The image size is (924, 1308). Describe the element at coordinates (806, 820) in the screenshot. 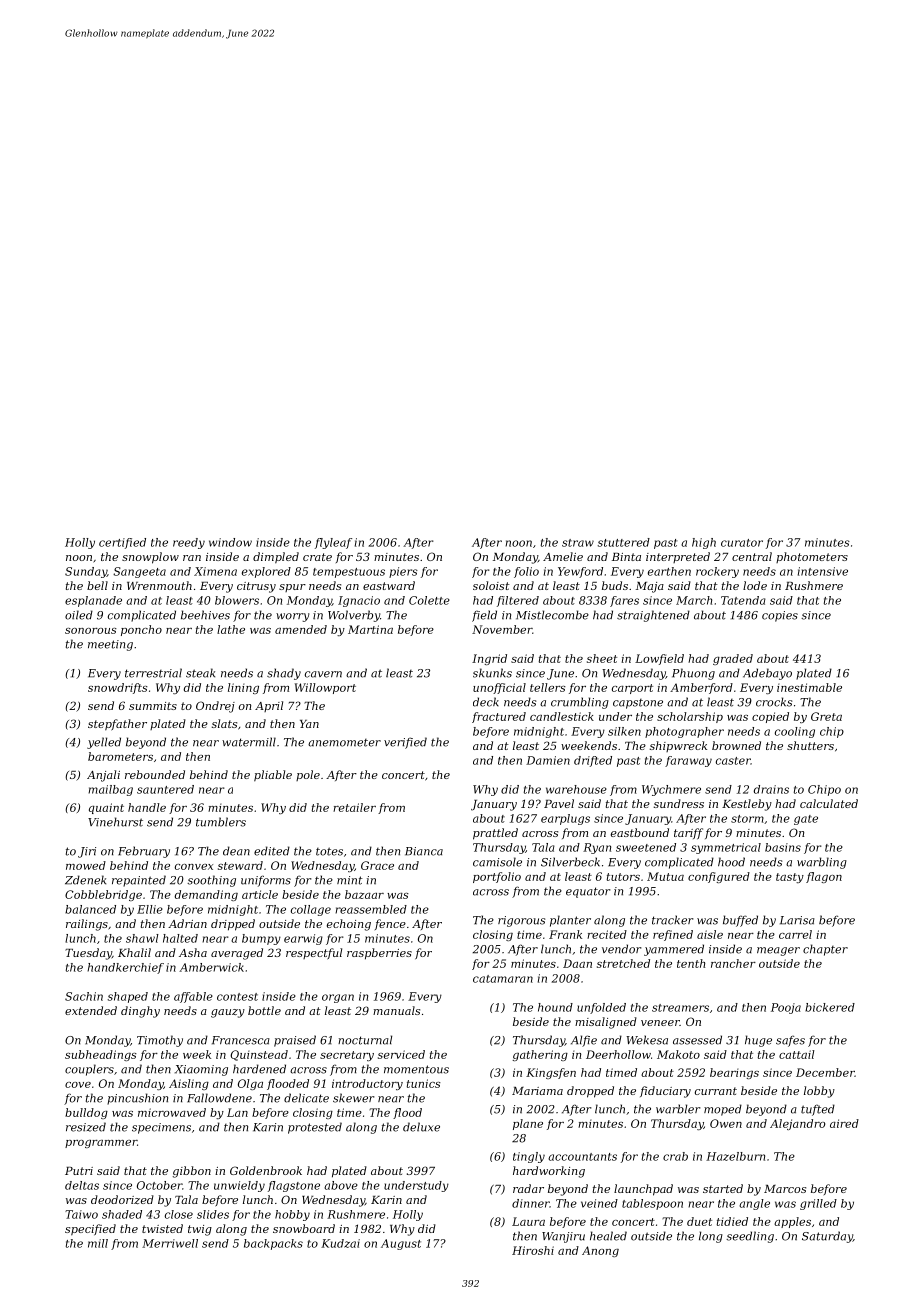

I see `gate` at that location.
